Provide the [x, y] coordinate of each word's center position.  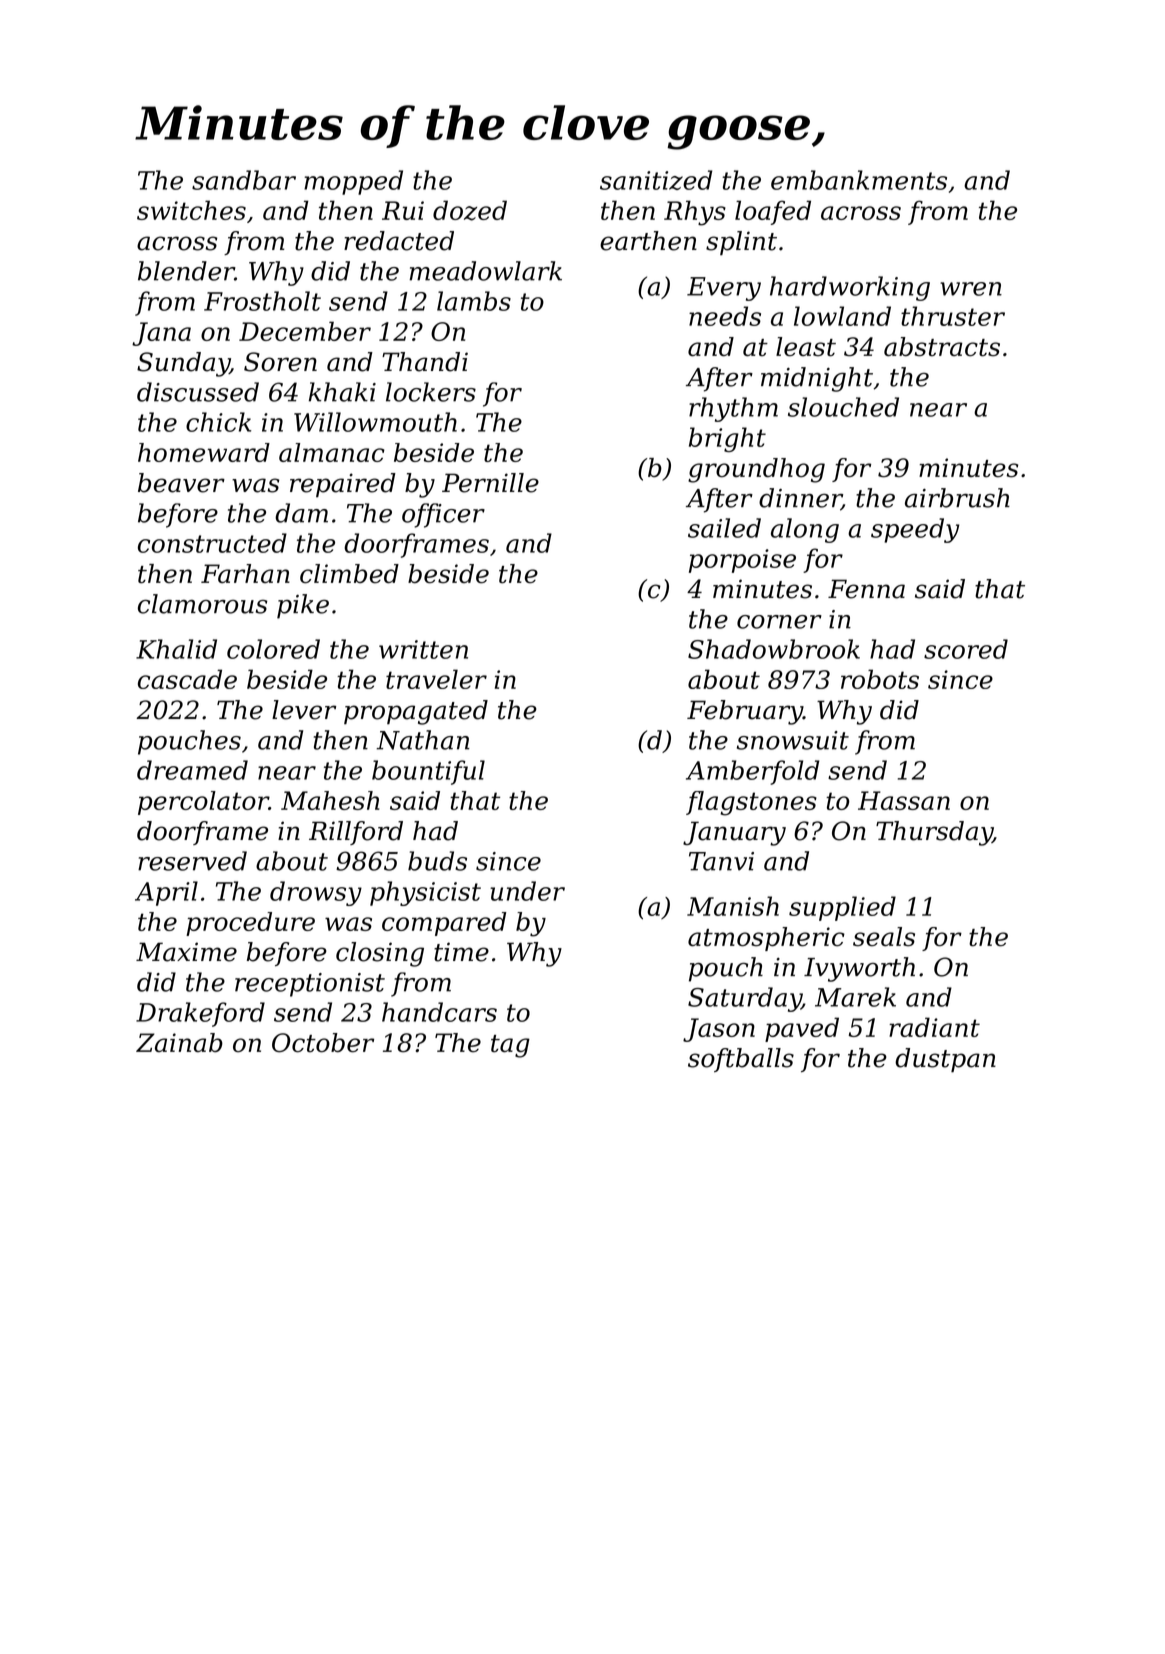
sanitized [656, 180]
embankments [859, 180]
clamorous [203, 604]
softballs [741, 1060]
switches [191, 210]
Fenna [866, 589]
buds [437, 861]
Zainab [179, 1042]
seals [884, 937]
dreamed [192, 770]
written [423, 649]
